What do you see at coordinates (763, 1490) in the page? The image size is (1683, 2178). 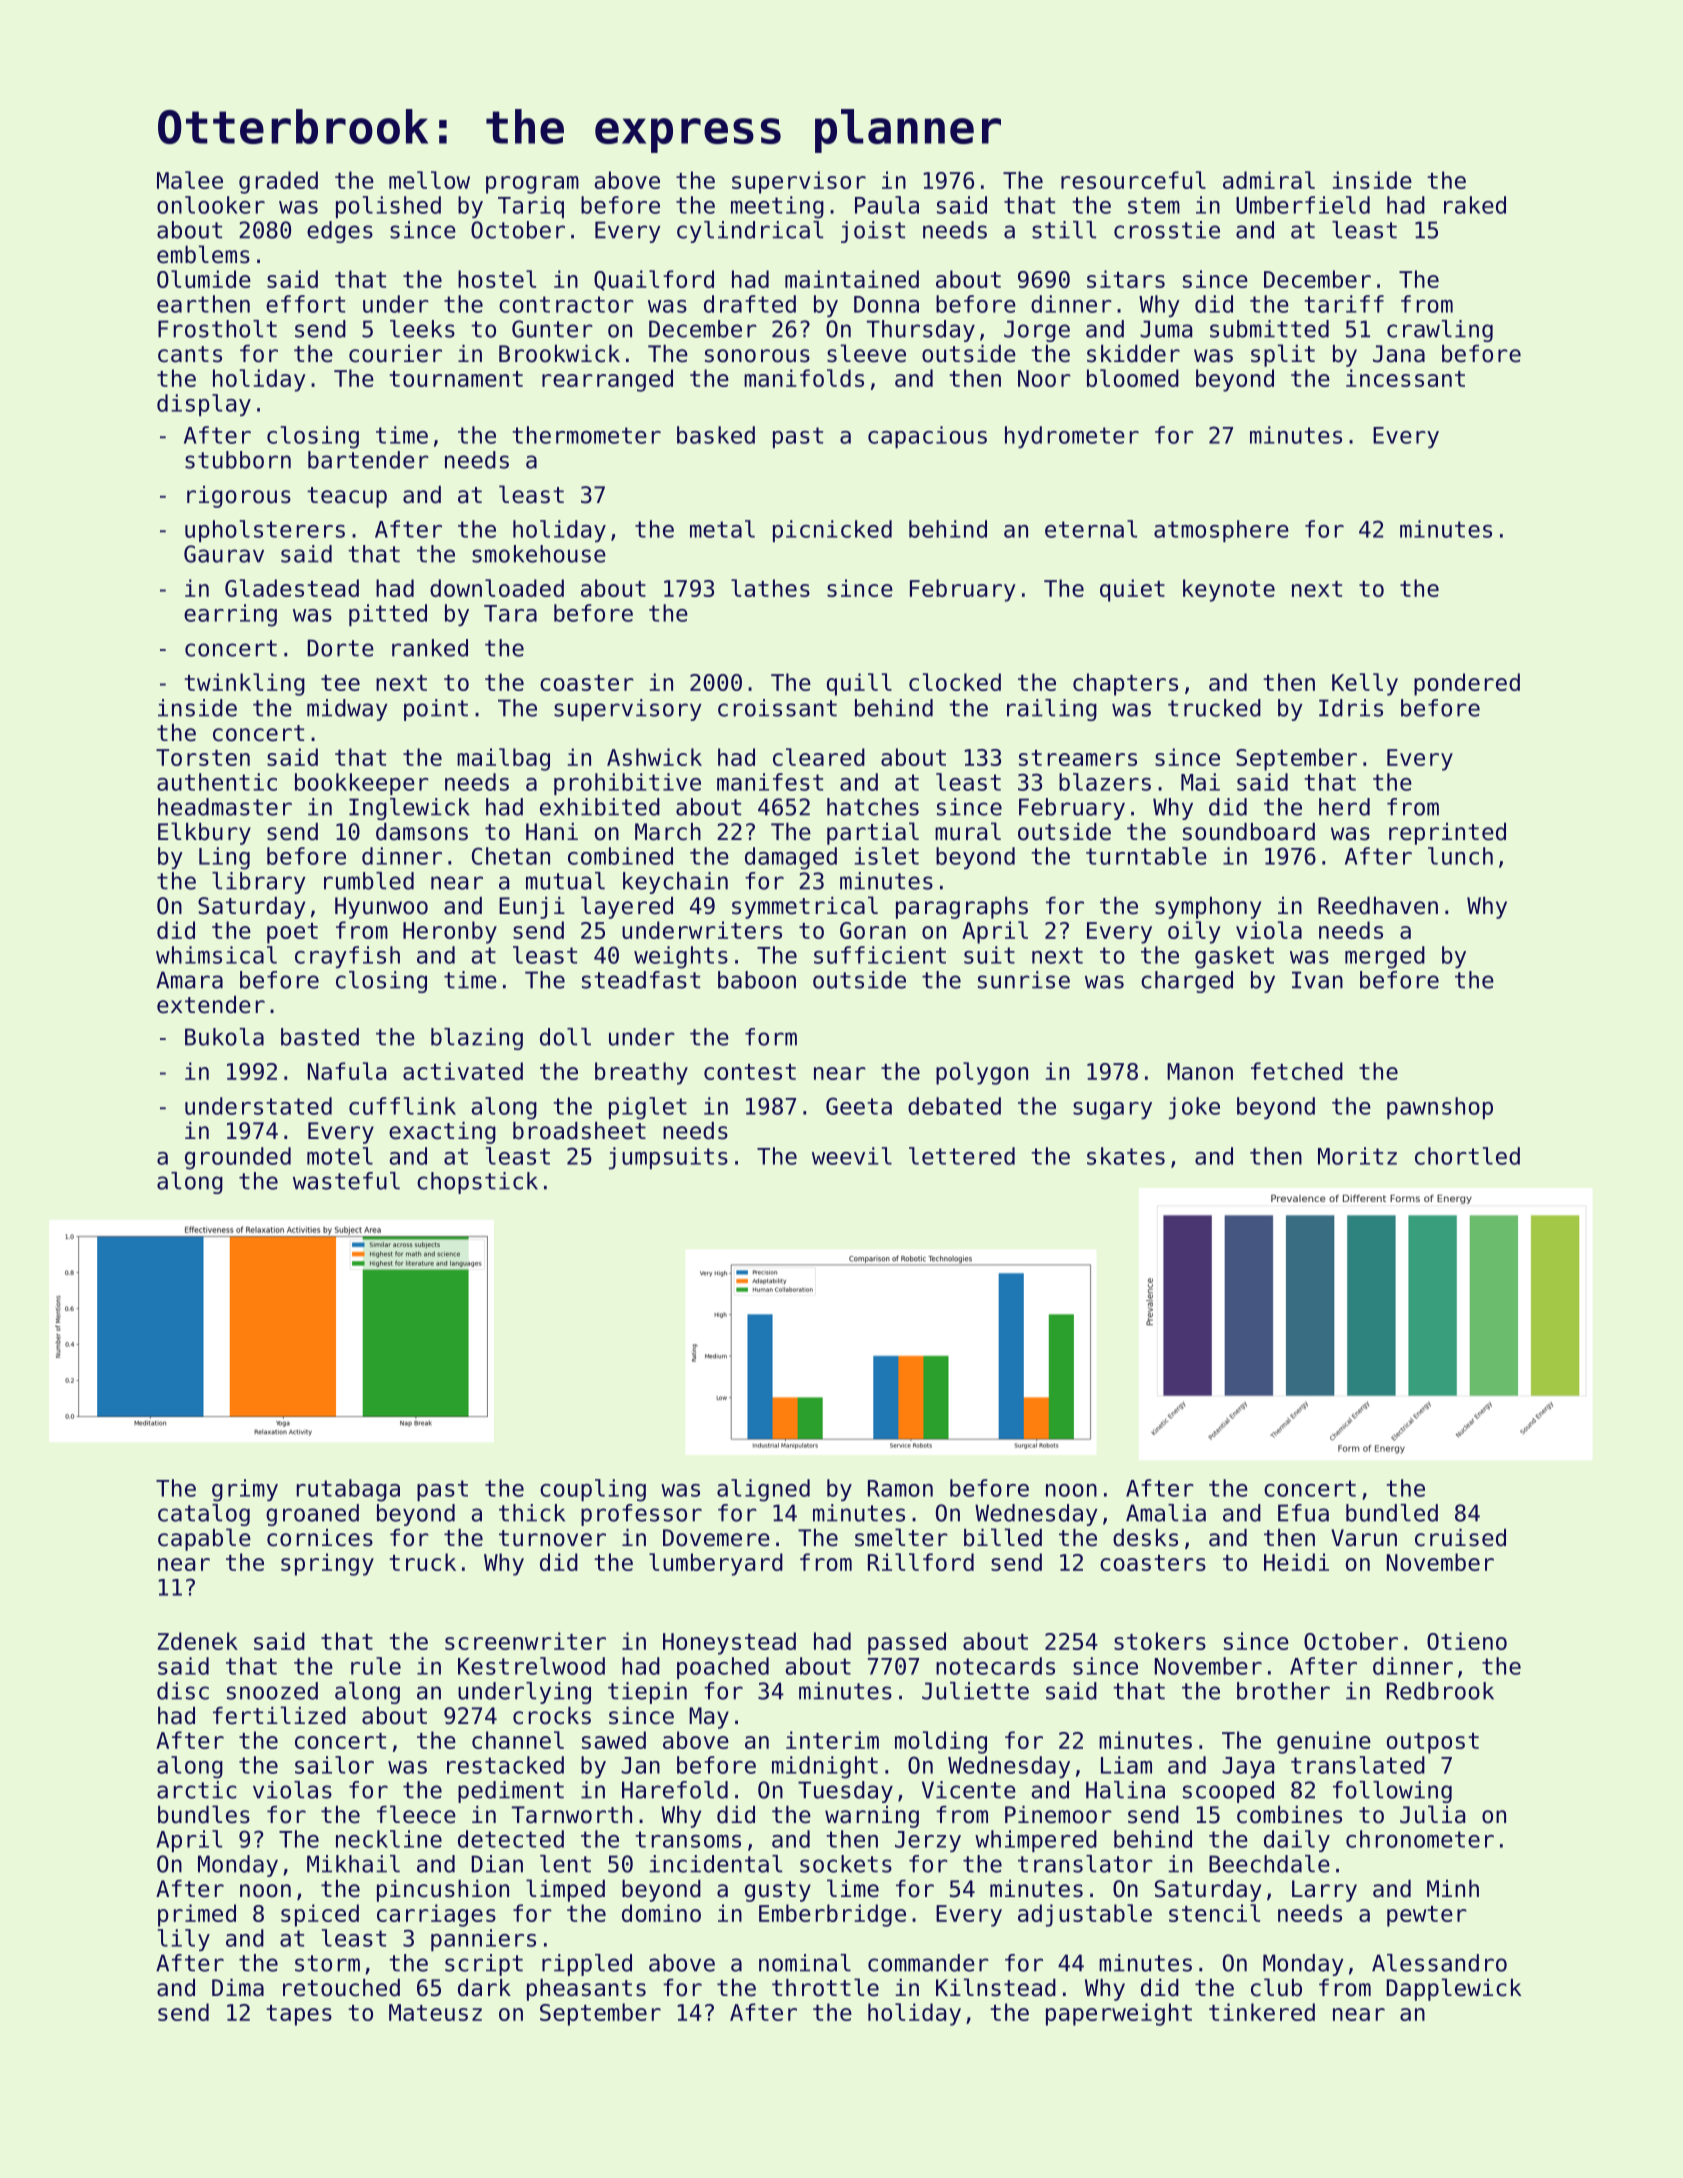 I see `aligned` at bounding box center [763, 1490].
